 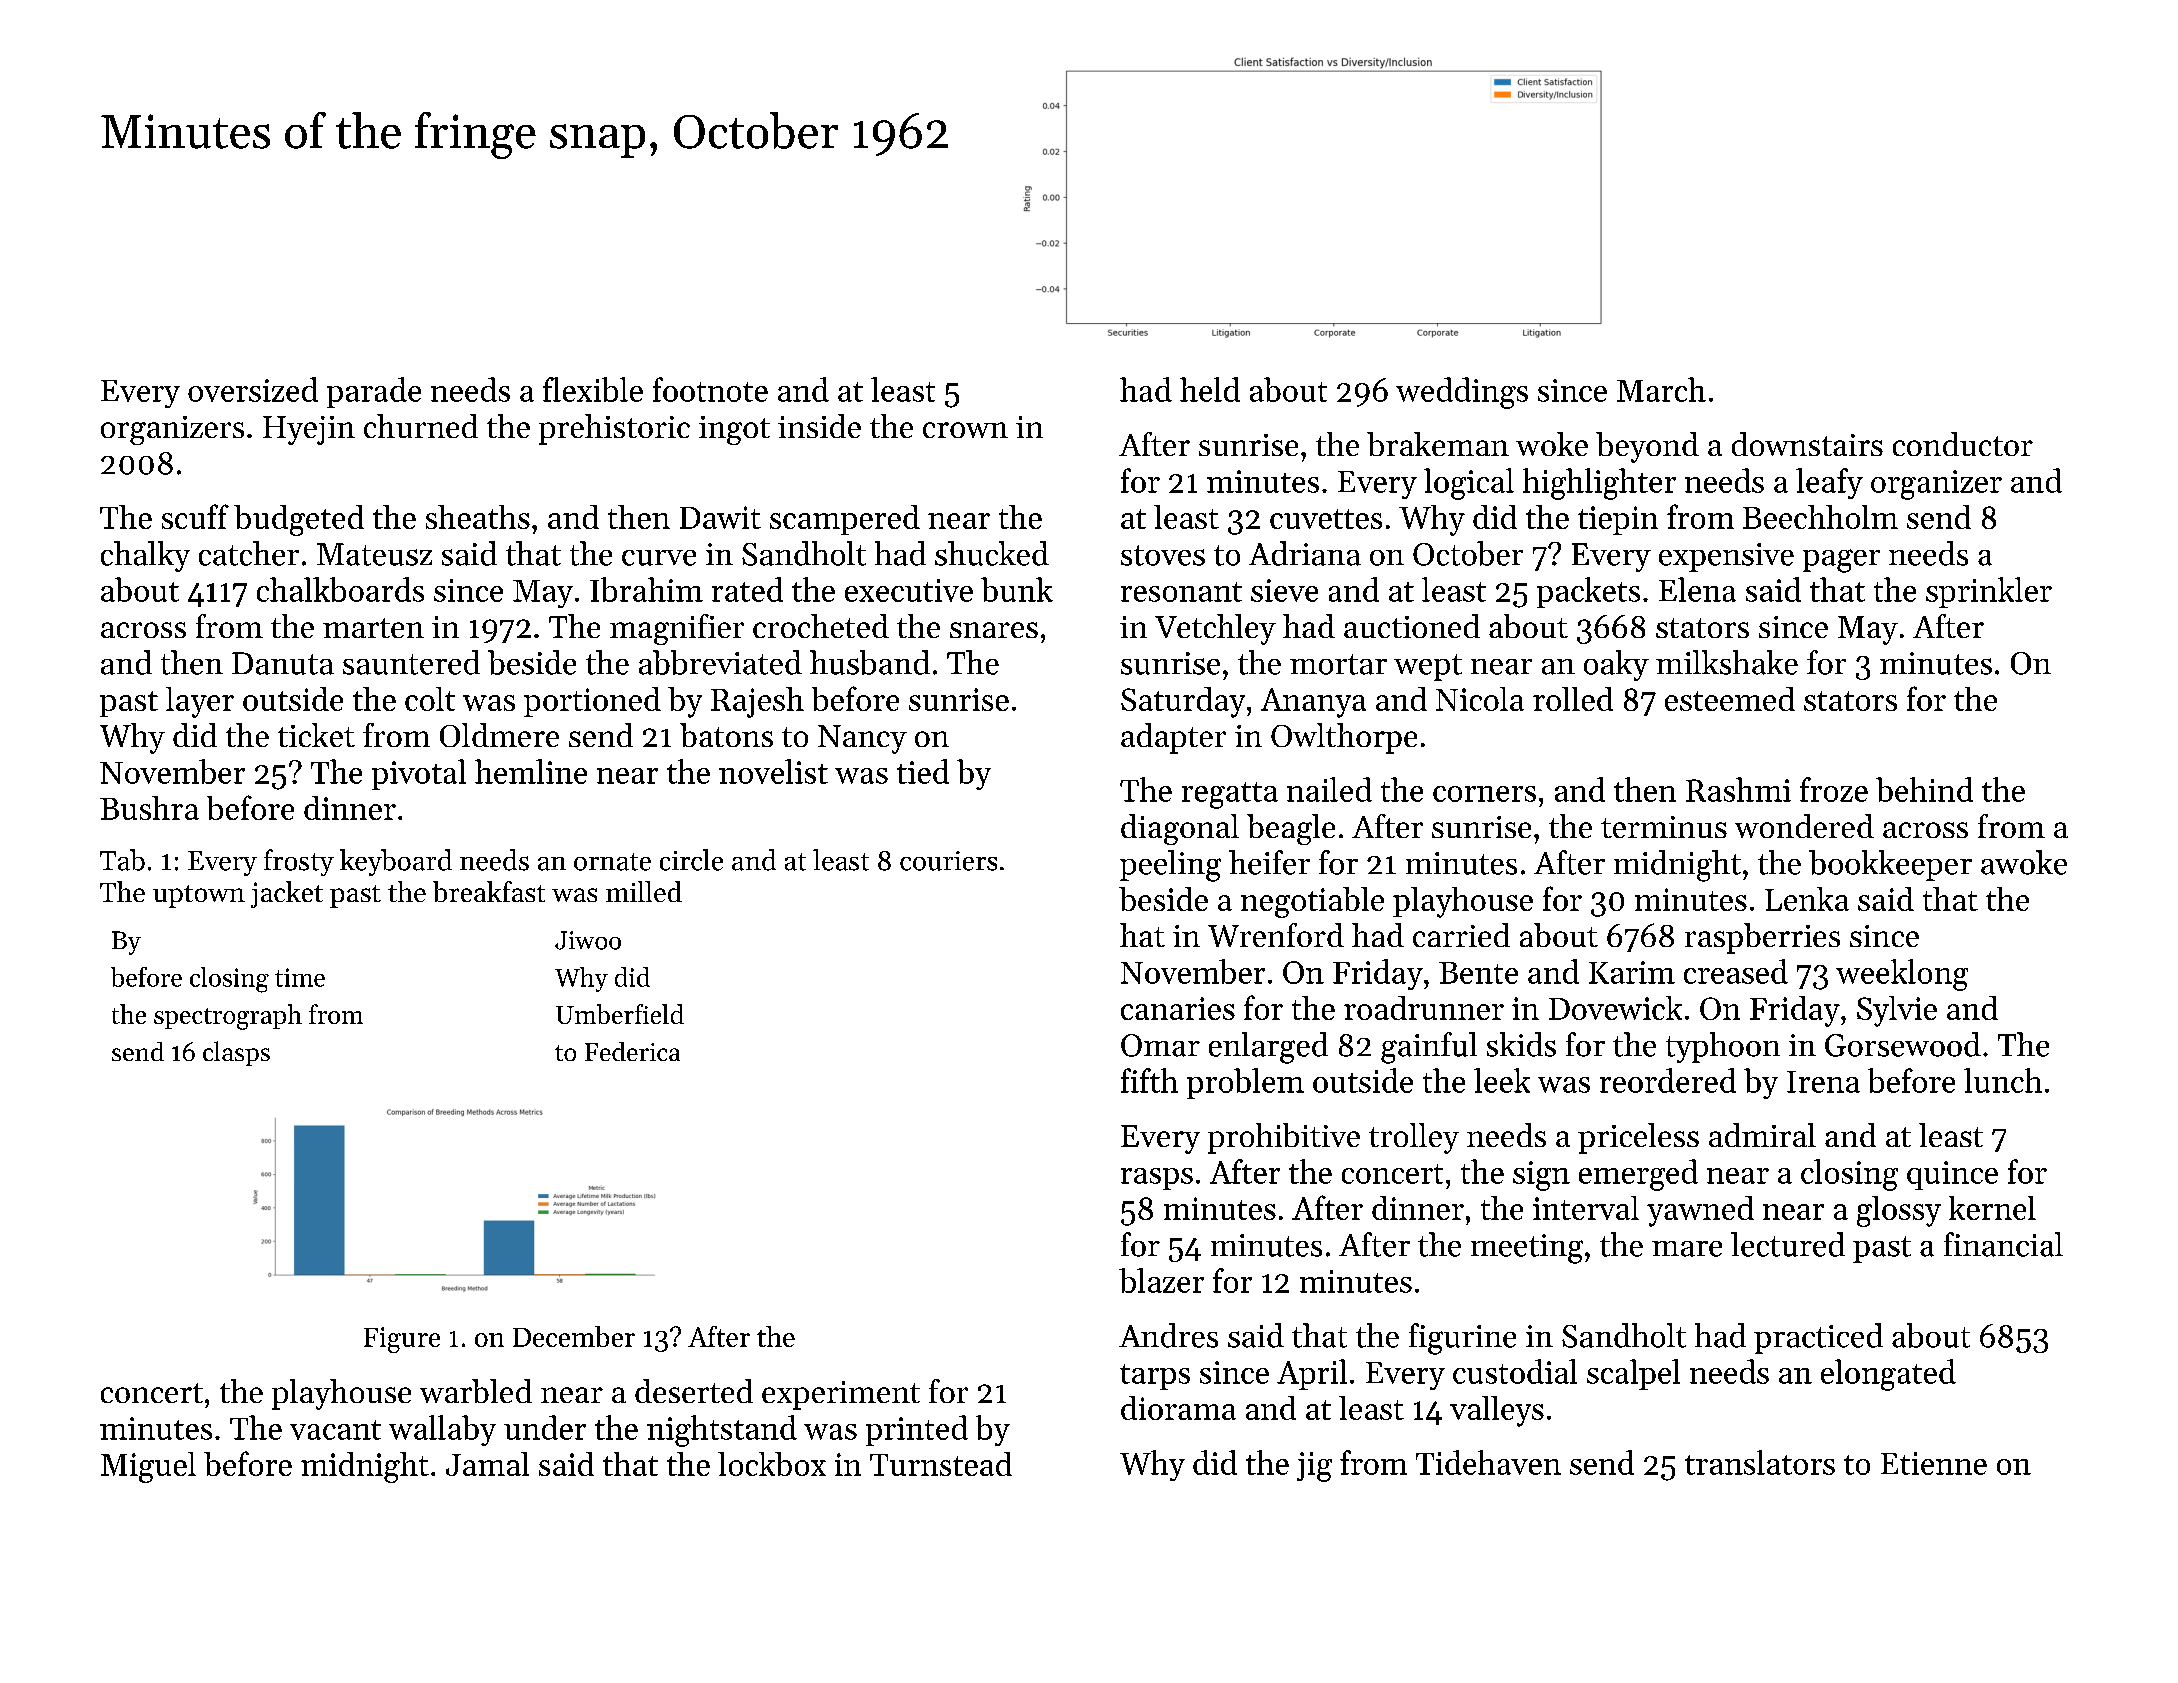 What do you see at coordinates (632, 1051) in the page?
I see `Federica` at bounding box center [632, 1051].
